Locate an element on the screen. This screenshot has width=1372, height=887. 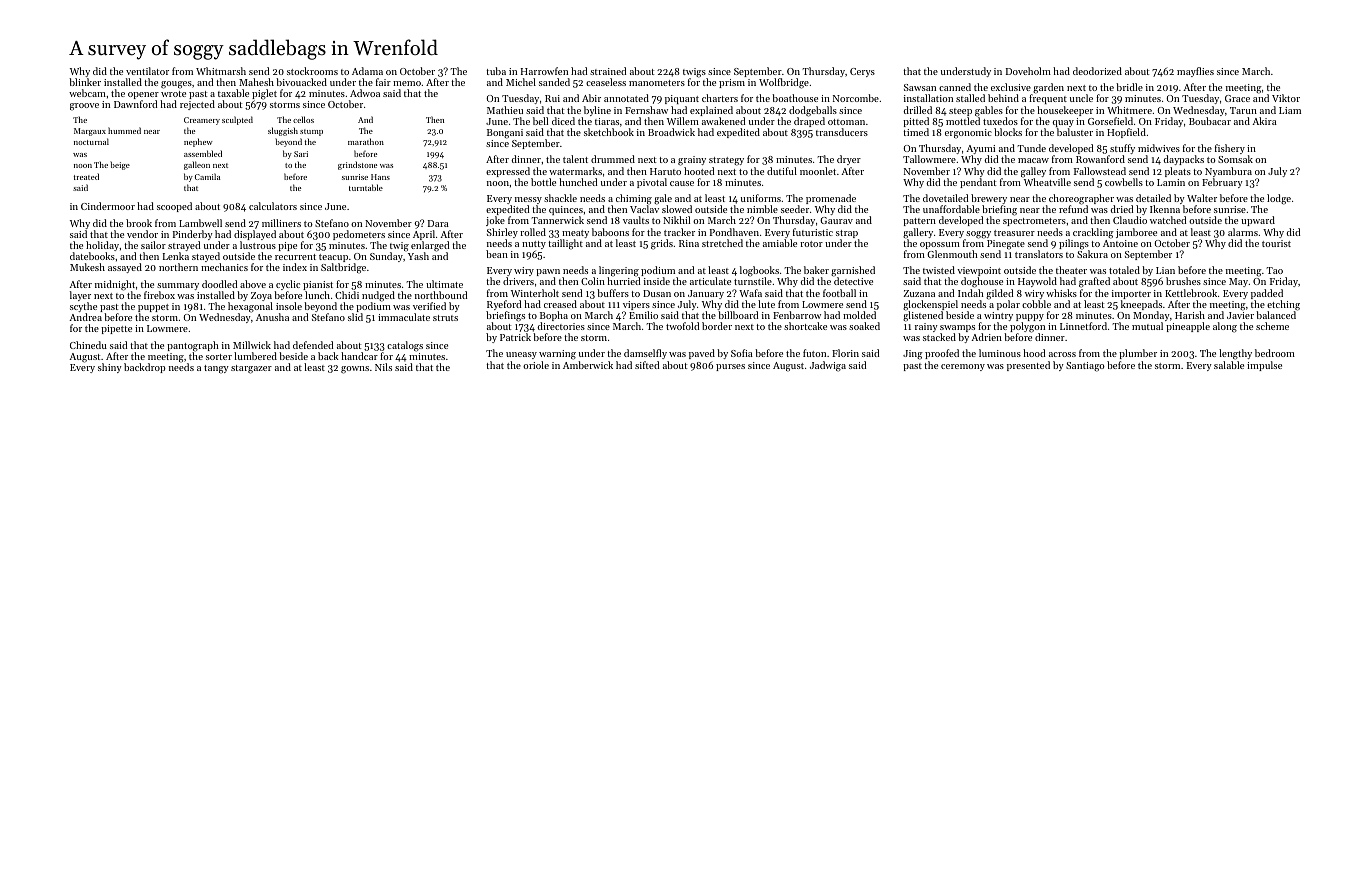
Cerys is located at coordinates (862, 72).
